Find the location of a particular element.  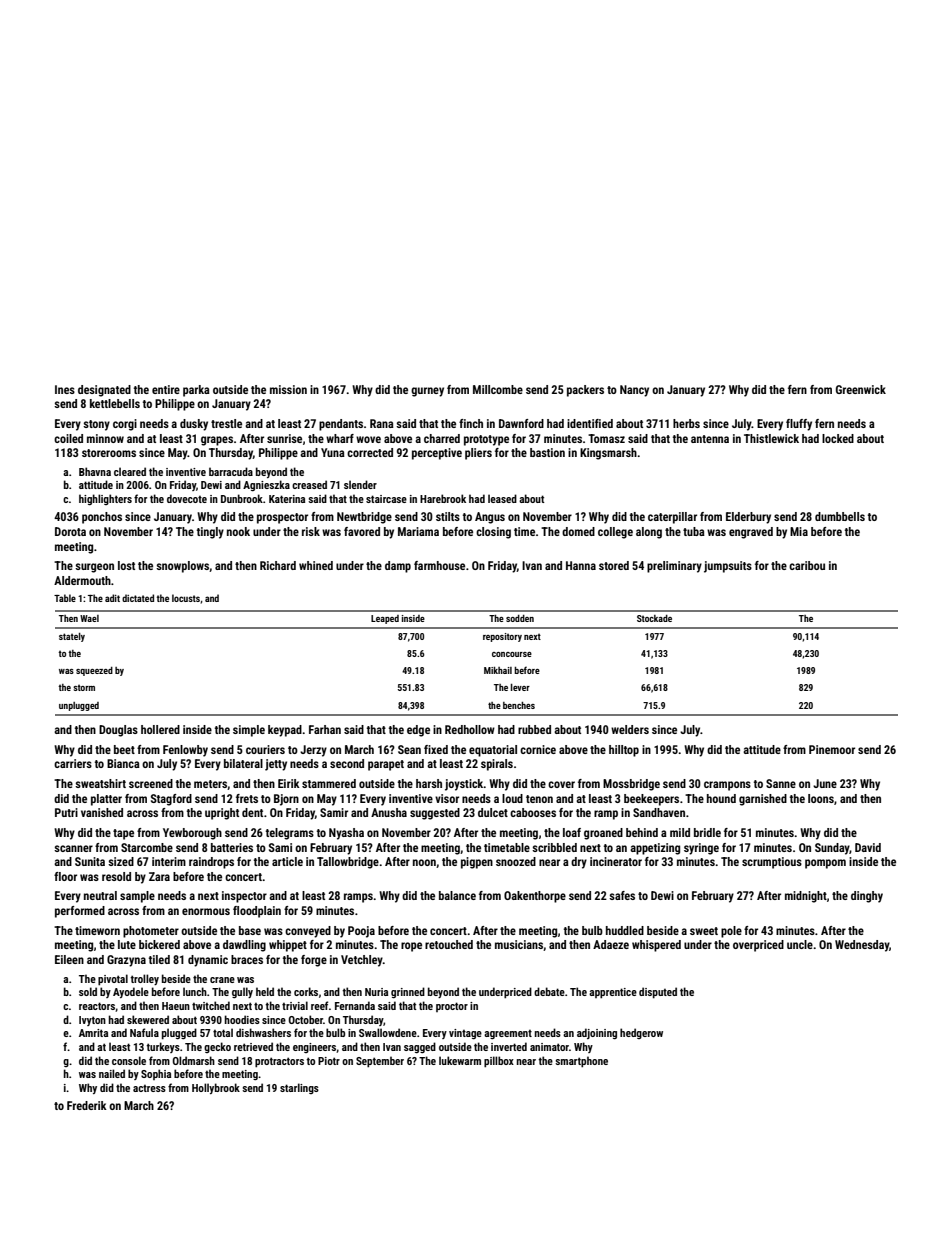

console is located at coordinates (129, 1060).
